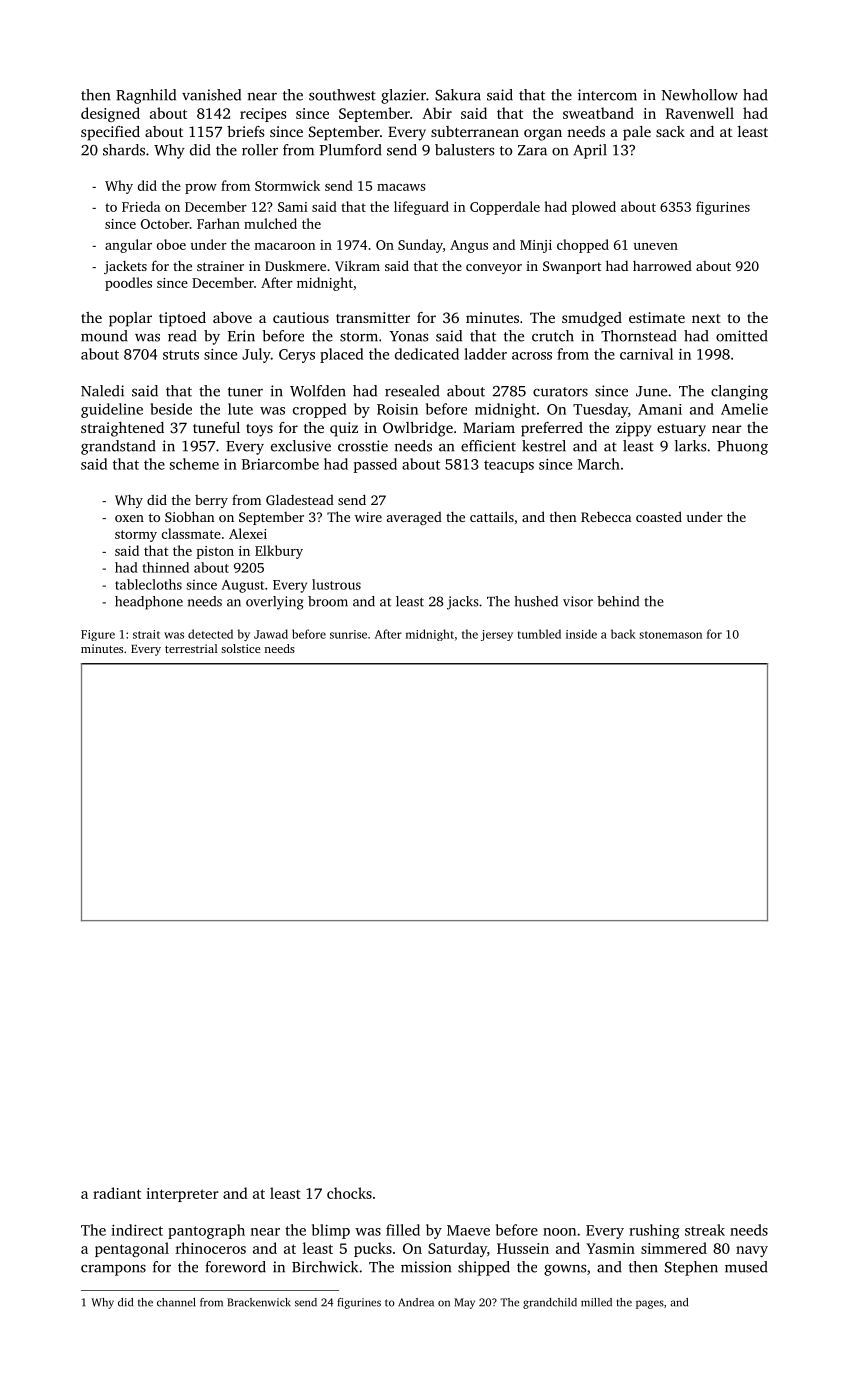 This screenshot has height=1400, width=849. What do you see at coordinates (706, 318) in the screenshot?
I see `next` at bounding box center [706, 318].
